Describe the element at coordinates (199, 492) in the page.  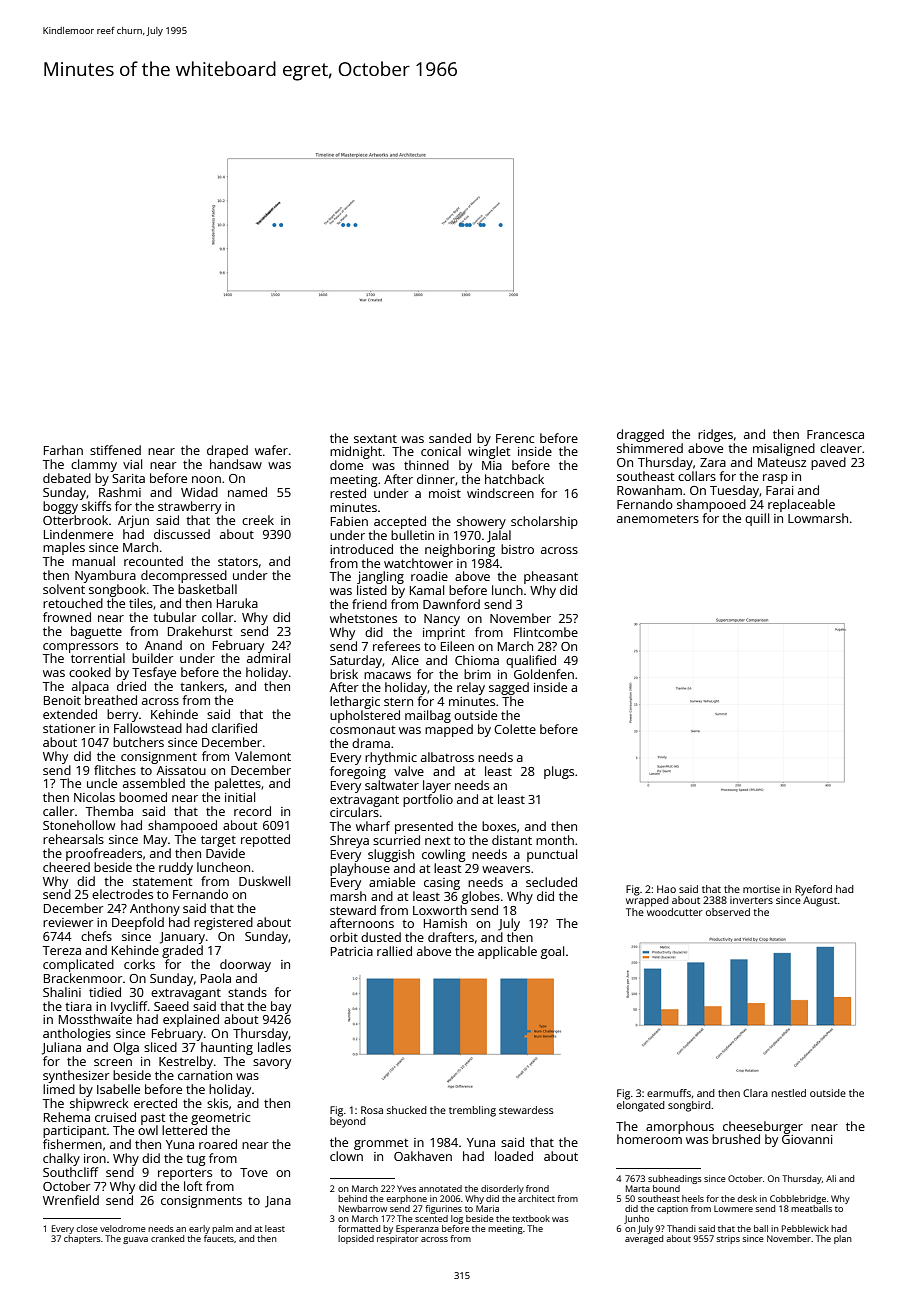
I see `Widad` at that location.
